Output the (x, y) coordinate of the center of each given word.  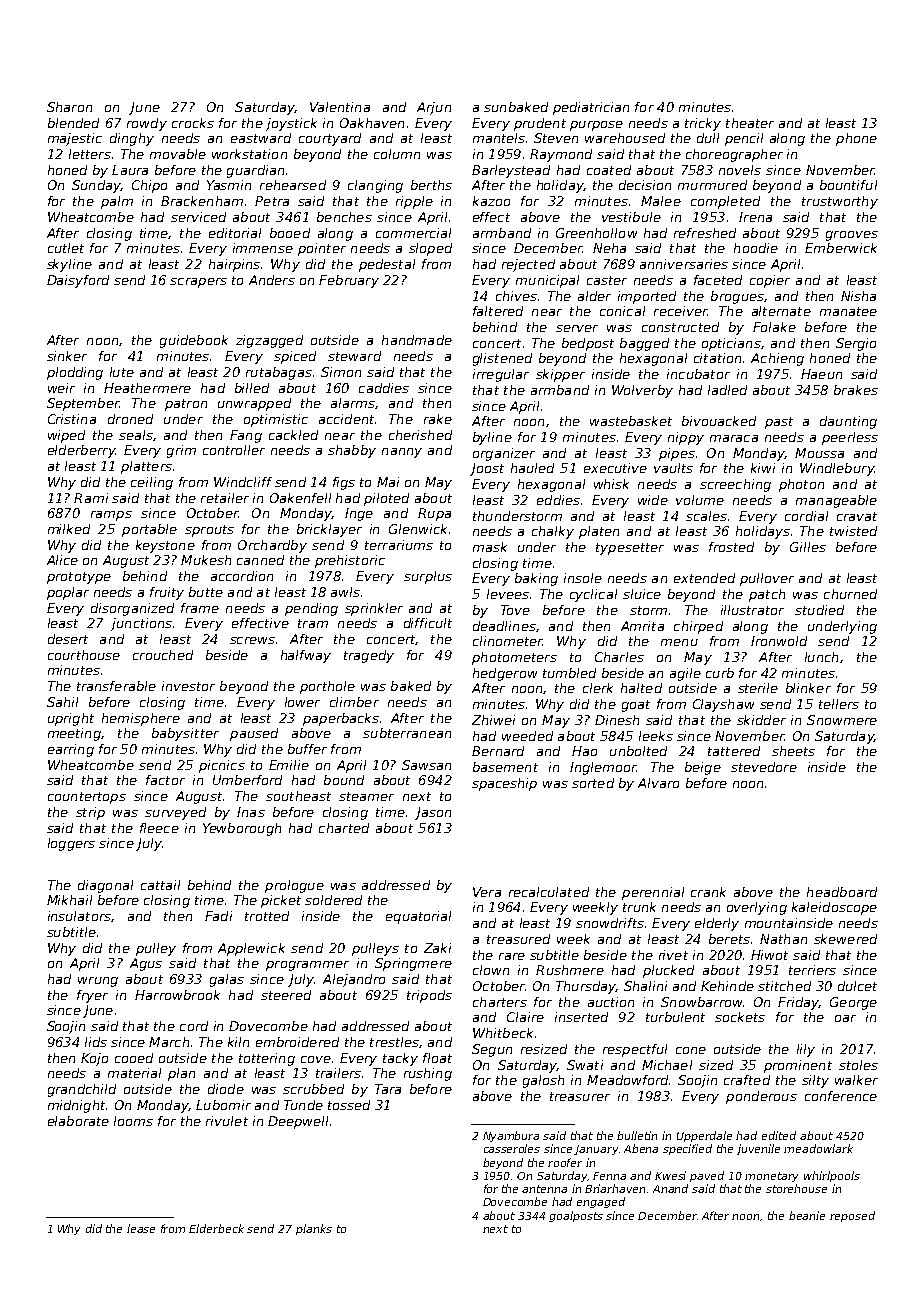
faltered (498, 311)
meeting (74, 734)
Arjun (434, 108)
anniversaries (684, 264)
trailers (338, 1073)
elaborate (78, 1121)
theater (750, 123)
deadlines (504, 626)
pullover (767, 579)
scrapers (198, 283)
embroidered (297, 1042)
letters (90, 154)
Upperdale (704, 1136)
